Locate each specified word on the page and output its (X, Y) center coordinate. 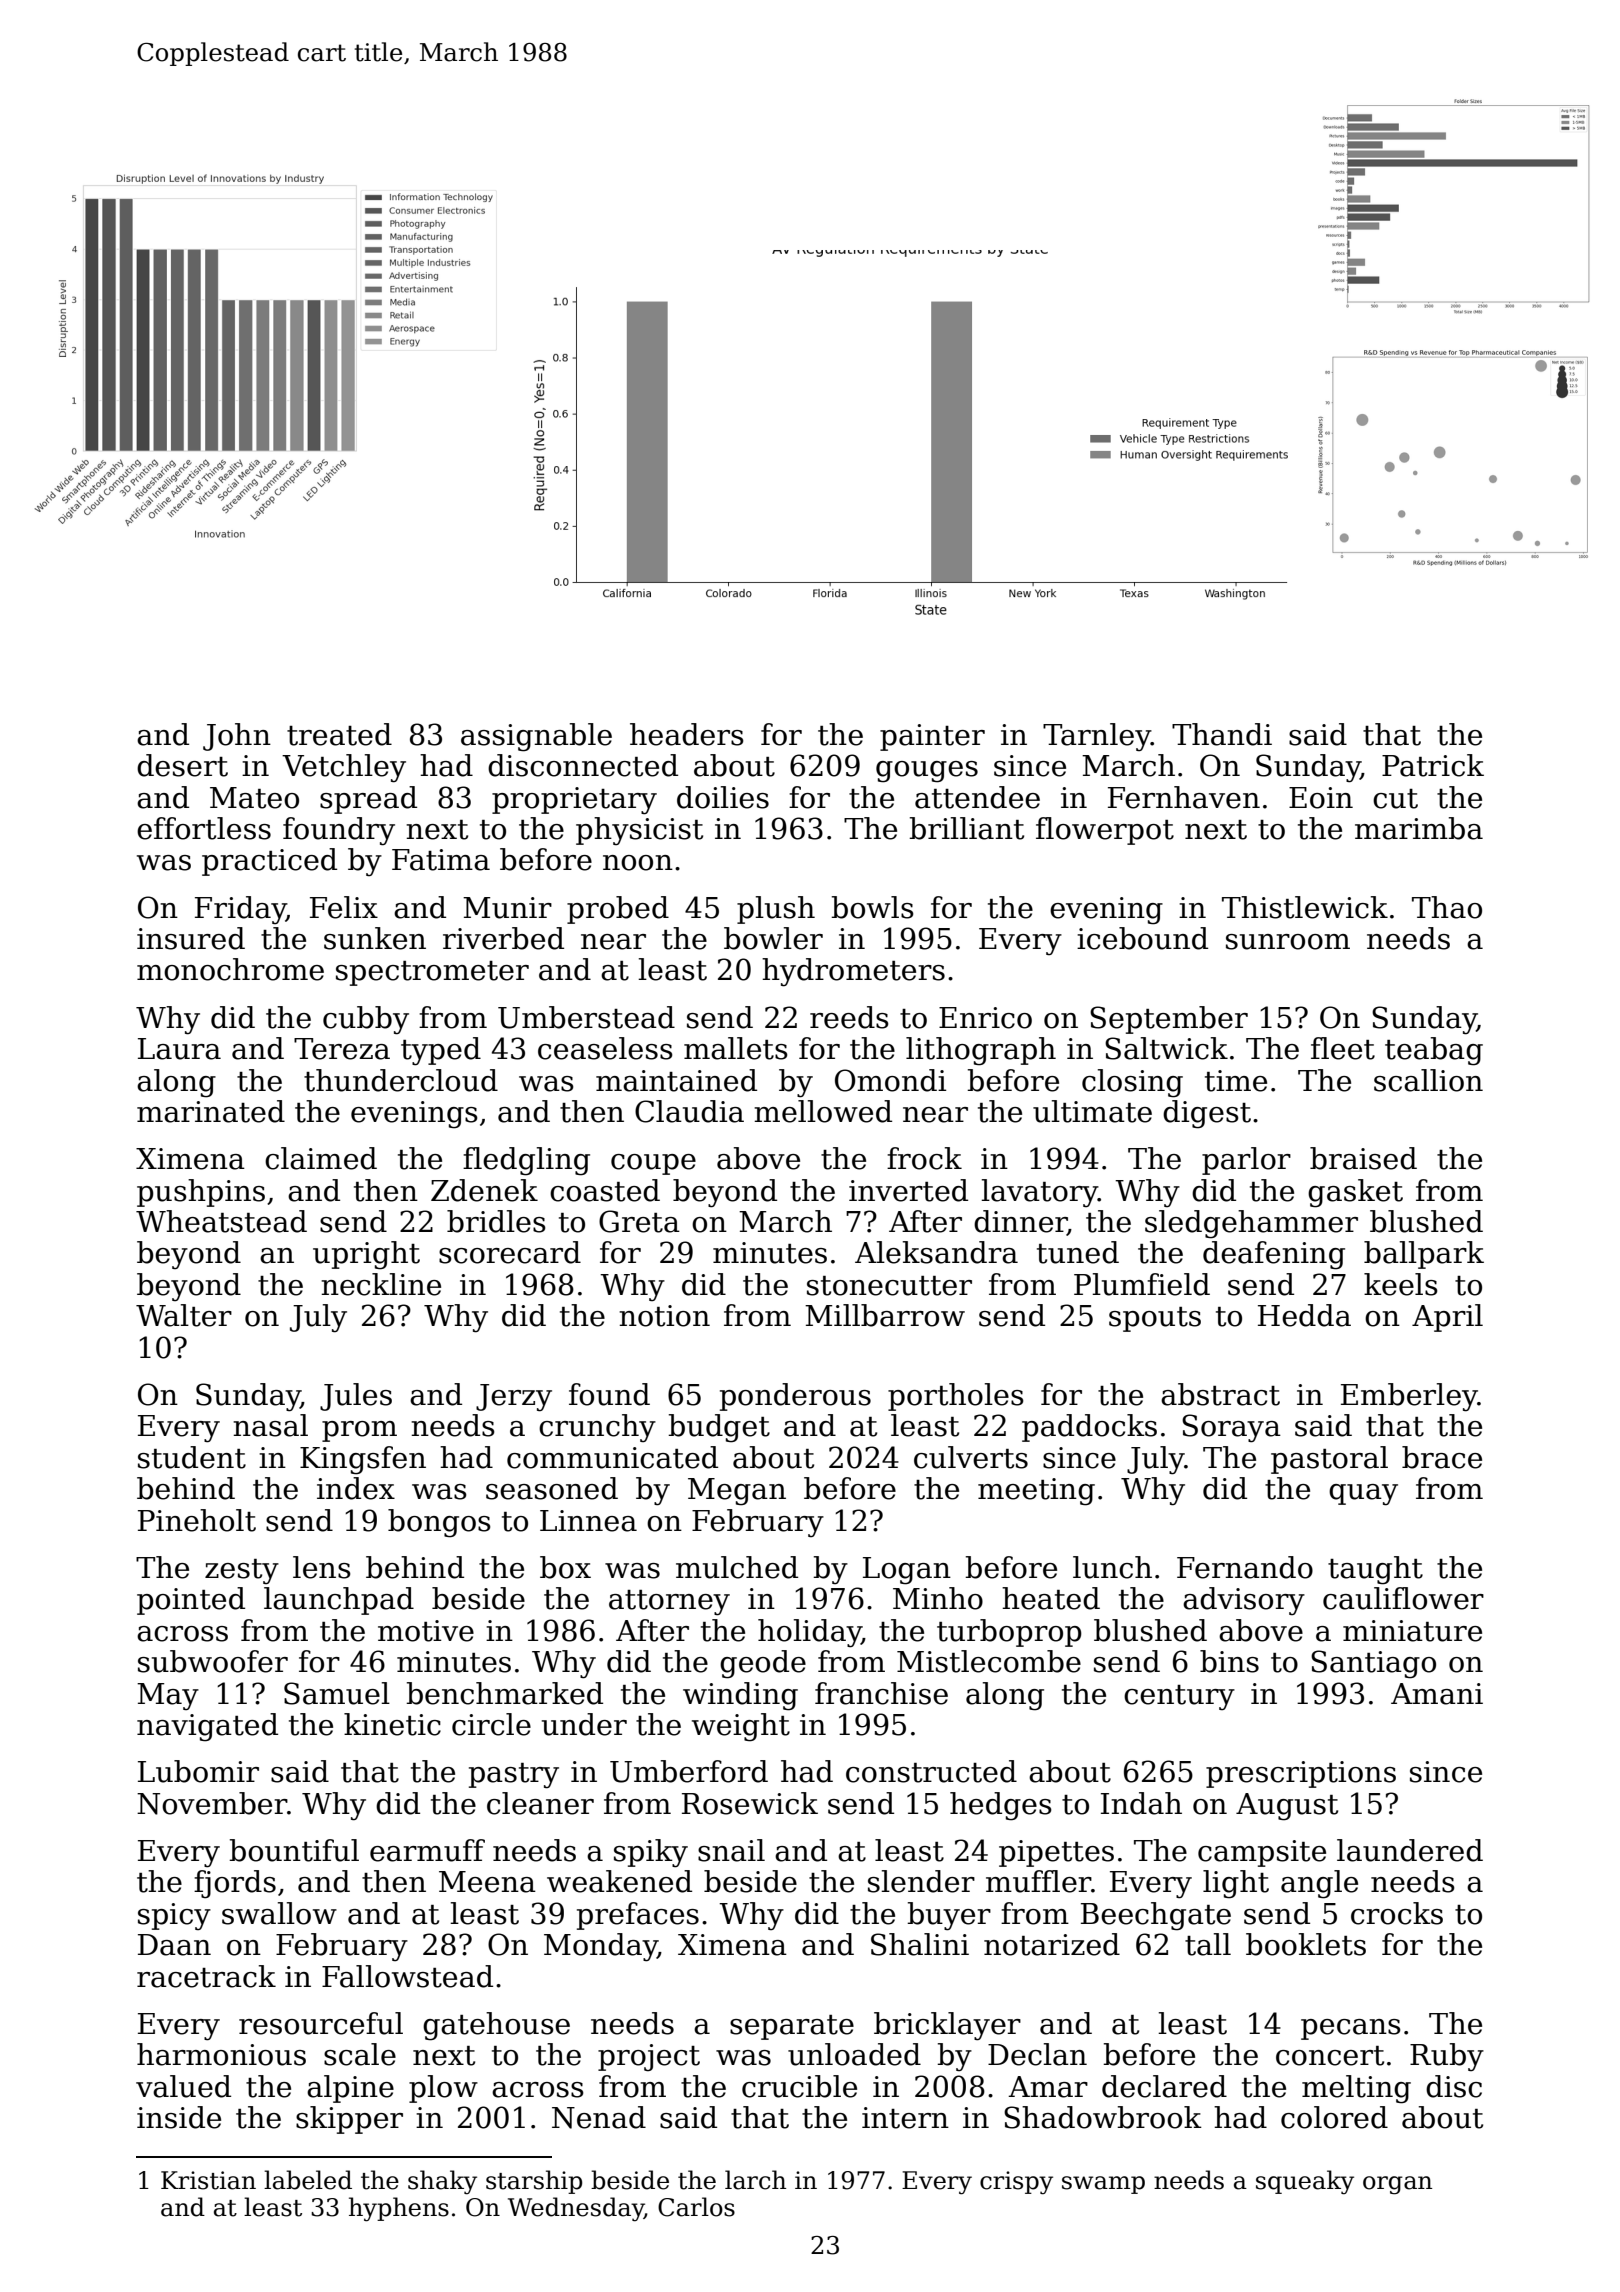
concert (1330, 2056)
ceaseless (605, 1048)
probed (618, 910)
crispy (1016, 2183)
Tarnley (1097, 737)
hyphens (399, 2209)
